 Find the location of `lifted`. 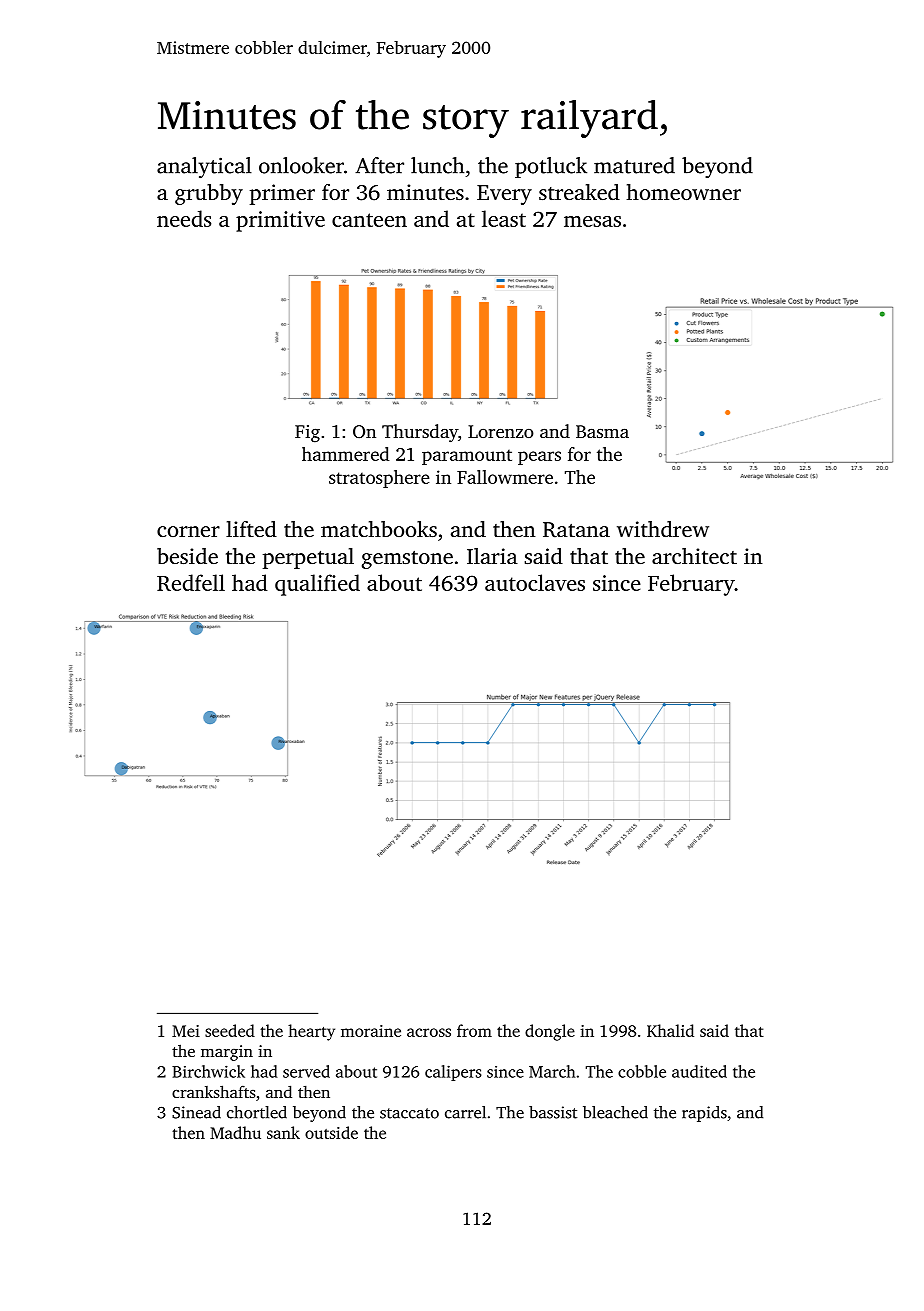

lifted is located at coordinates (251, 529).
